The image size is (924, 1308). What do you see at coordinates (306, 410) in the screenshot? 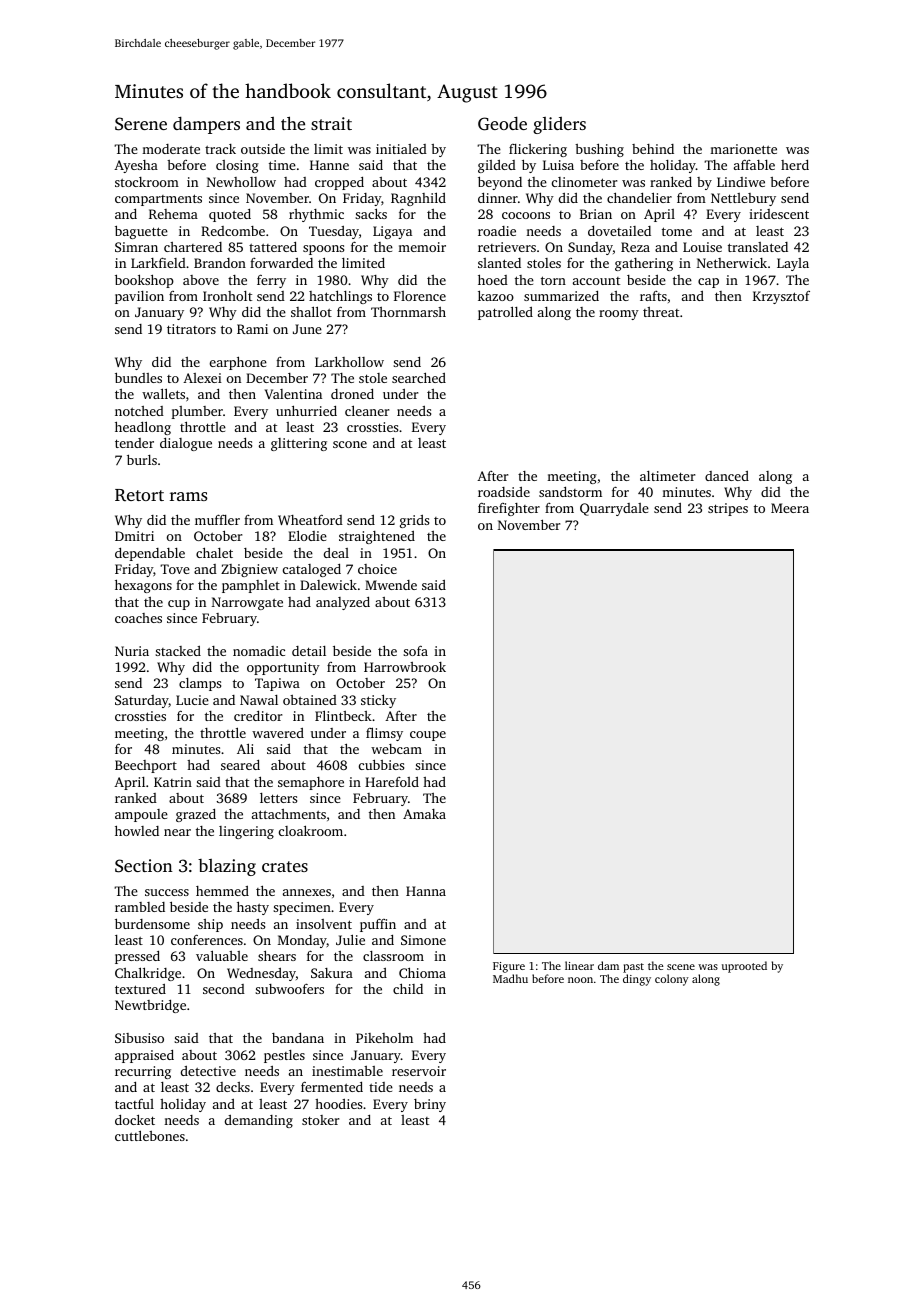
I see `unhurried` at bounding box center [306, 410].
